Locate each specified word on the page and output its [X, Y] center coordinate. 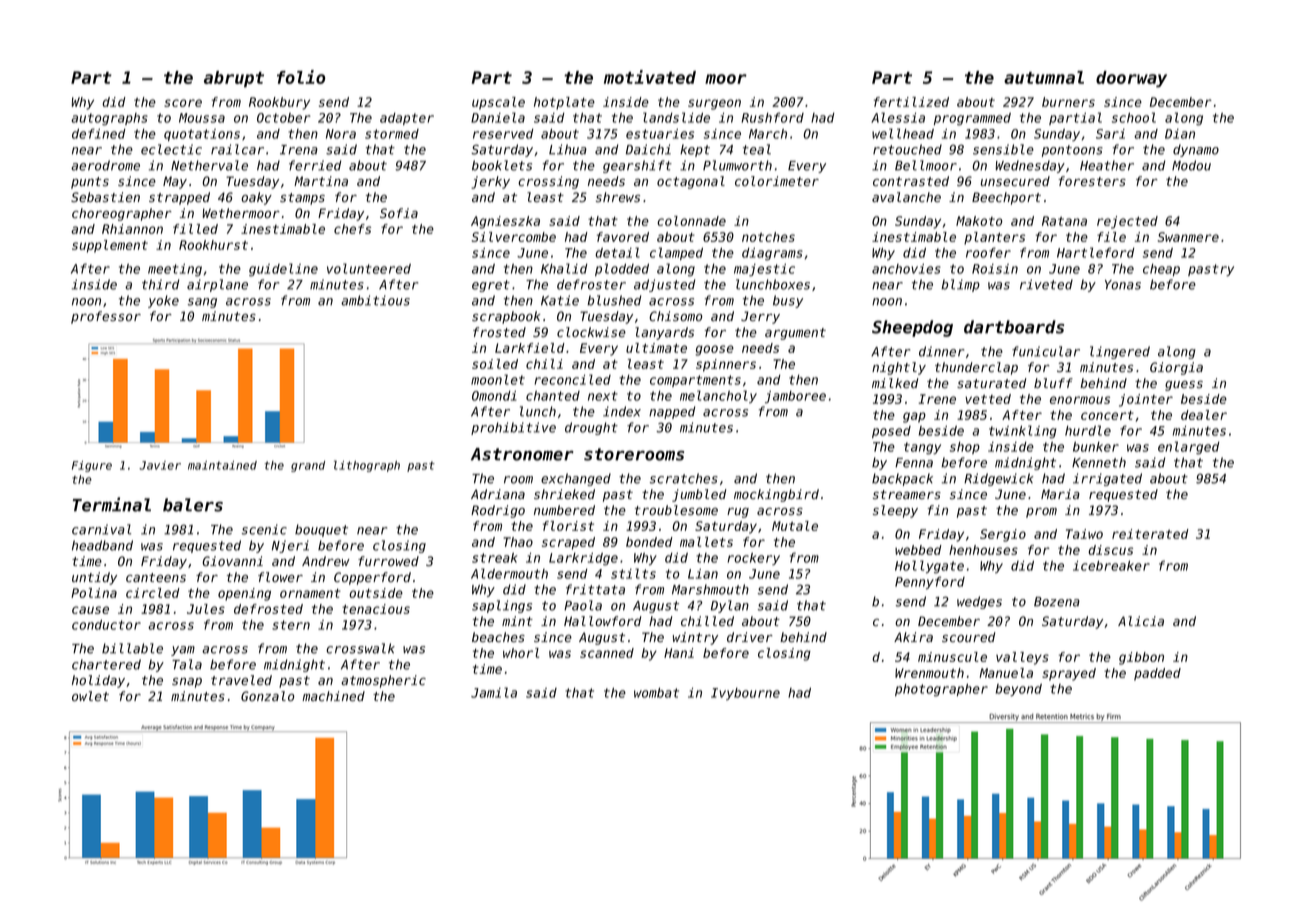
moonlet [498, 379]
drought [591, 428]
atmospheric [383, 681]
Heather [1107, 165]
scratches [684, 478]
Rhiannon [132, 229]
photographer [941, 690]
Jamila [494, 692]
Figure [92, 466]
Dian [1180, 134]
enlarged [1189, 448]
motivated [650, 77]
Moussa [202, 118]
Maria [1060, 494]
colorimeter [777, 181]
